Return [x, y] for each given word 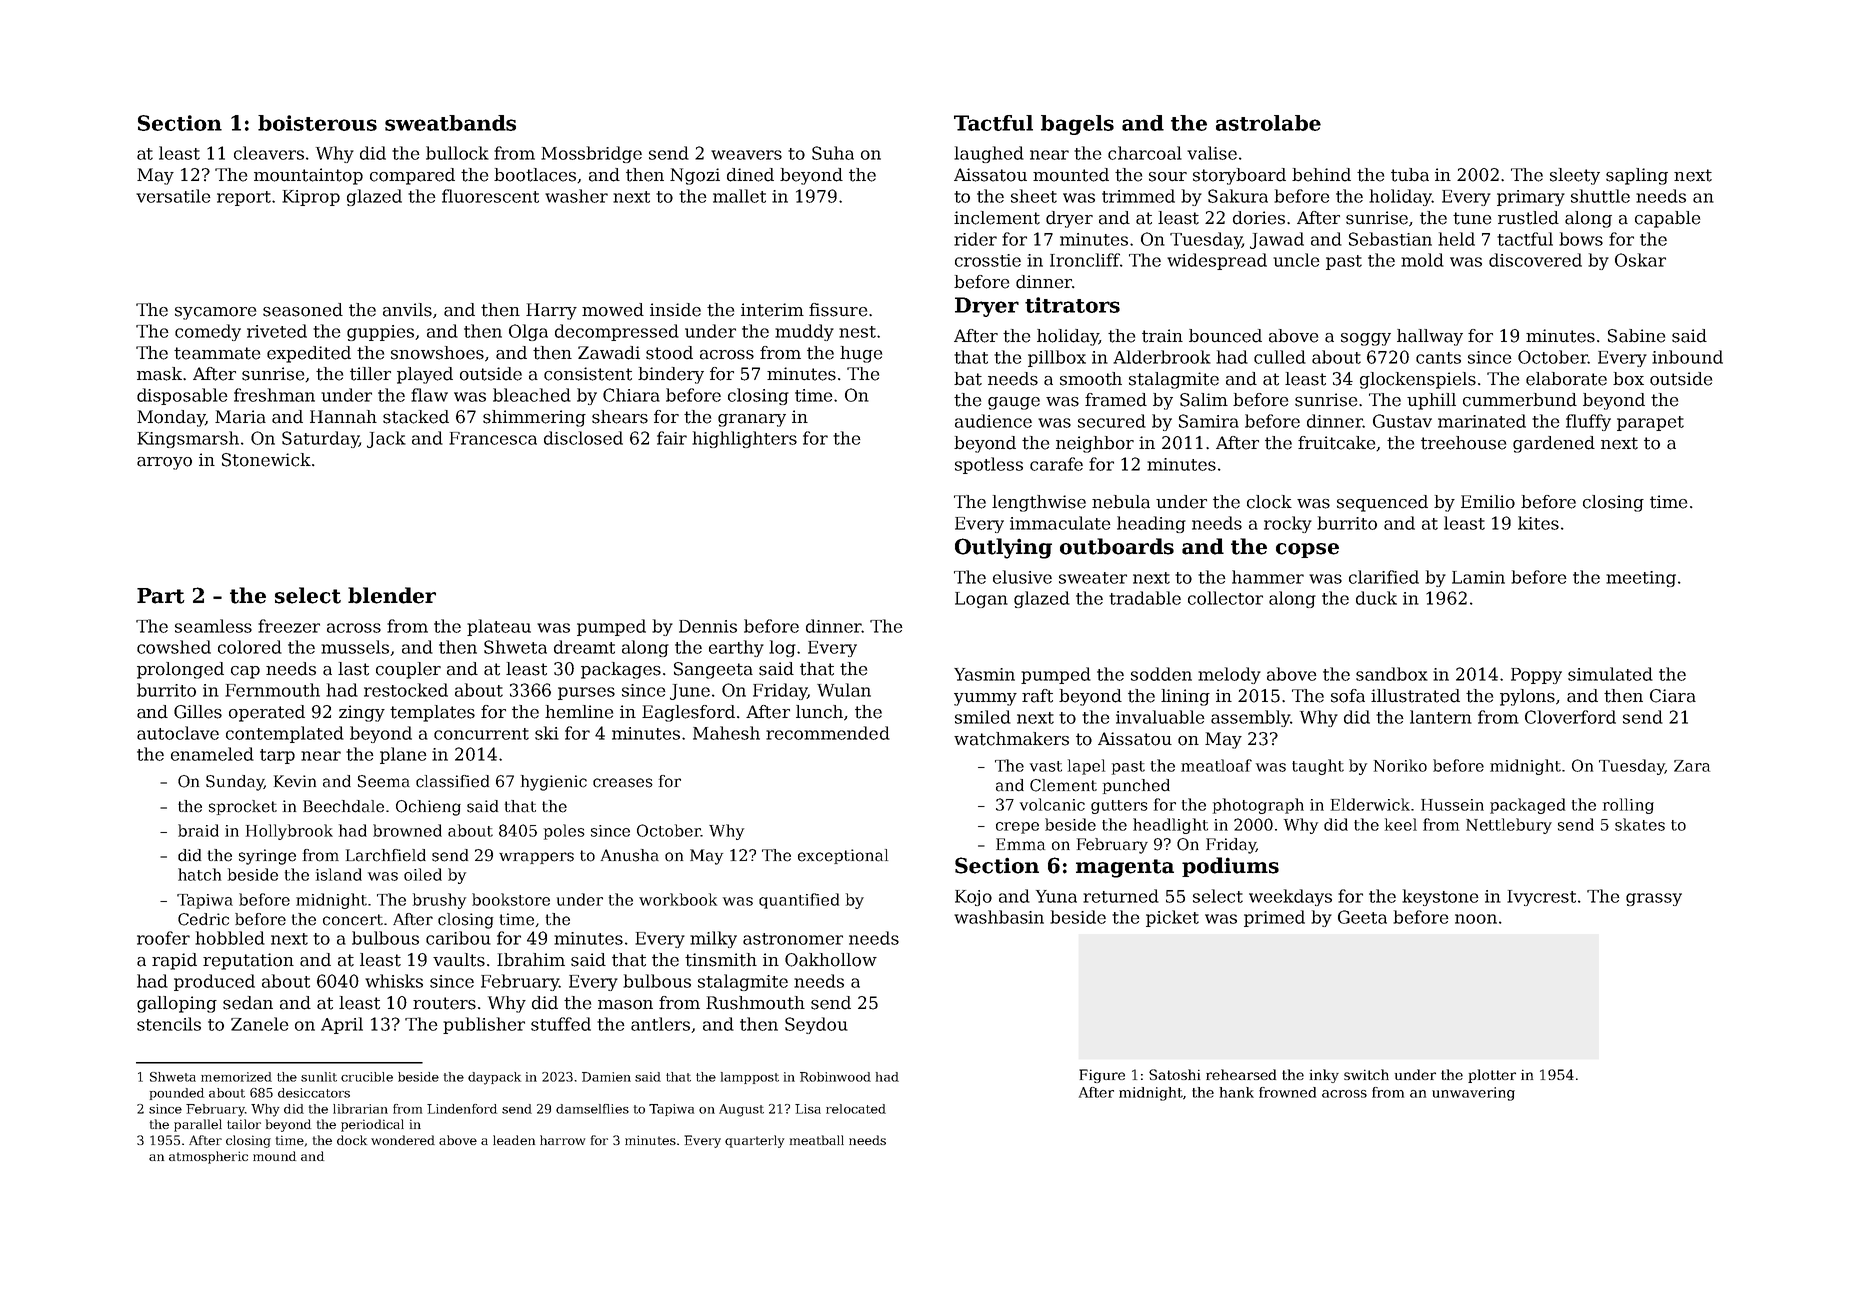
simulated [1610, 674]
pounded [177, 1094]
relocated [856, 1109]
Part [161, 596]
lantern [1441, 717]
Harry [551, 311]
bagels [1077, 125]
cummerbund [1520, 400]
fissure [838, 310]
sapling [1637, 176]
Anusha [630, 855]
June [690, 692]
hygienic [554, 783]
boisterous [317, 123]
